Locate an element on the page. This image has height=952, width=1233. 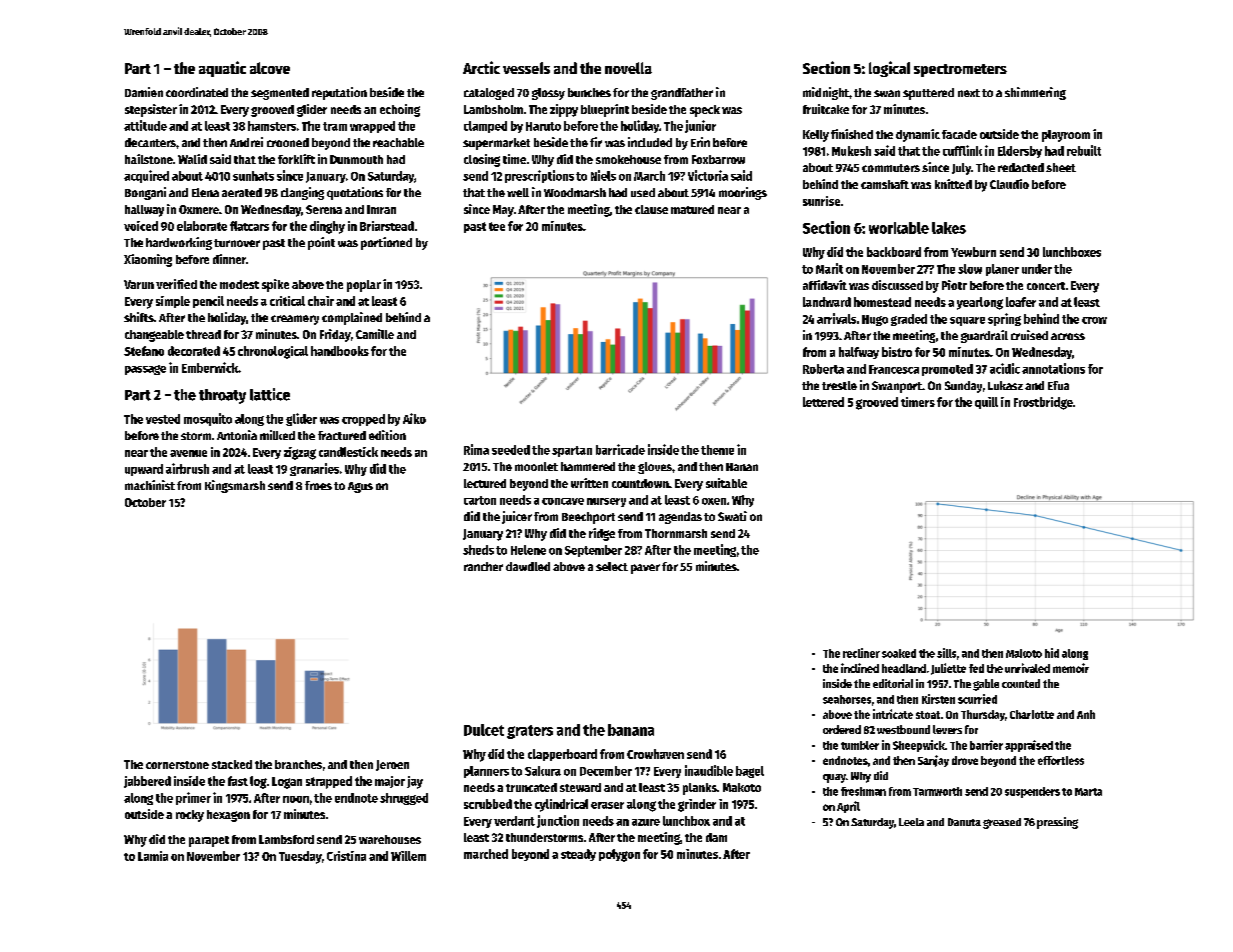
major is located at coordinates (390, 782).
